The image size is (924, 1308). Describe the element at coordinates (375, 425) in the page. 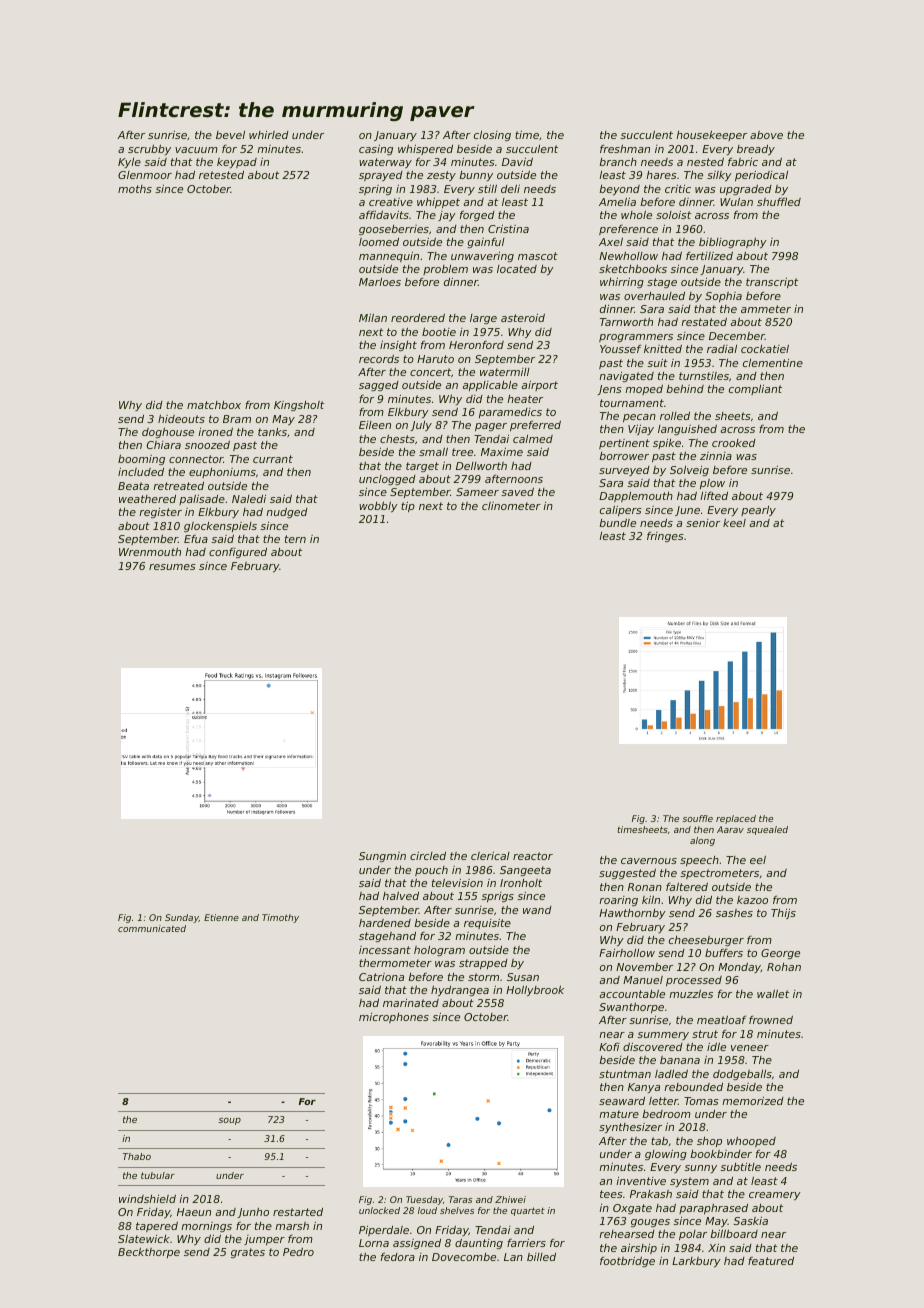

I see `Eileen` at that location.
